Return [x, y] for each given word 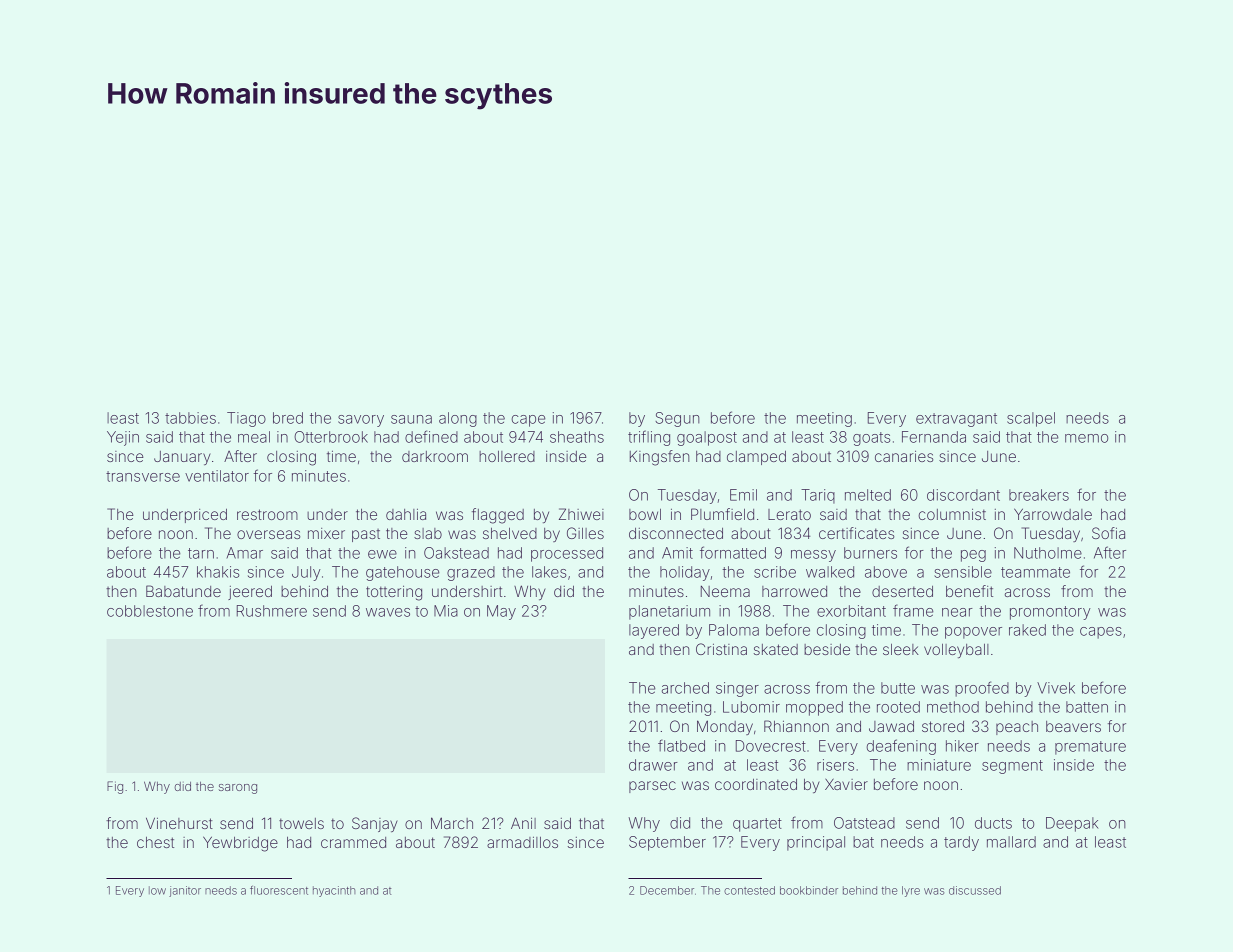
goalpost [707, 438]
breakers [1039, 495]
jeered [250, 593]
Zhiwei [581, 514]
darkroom [435, 456]
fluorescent [279, 890]
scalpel [1031, 419]
